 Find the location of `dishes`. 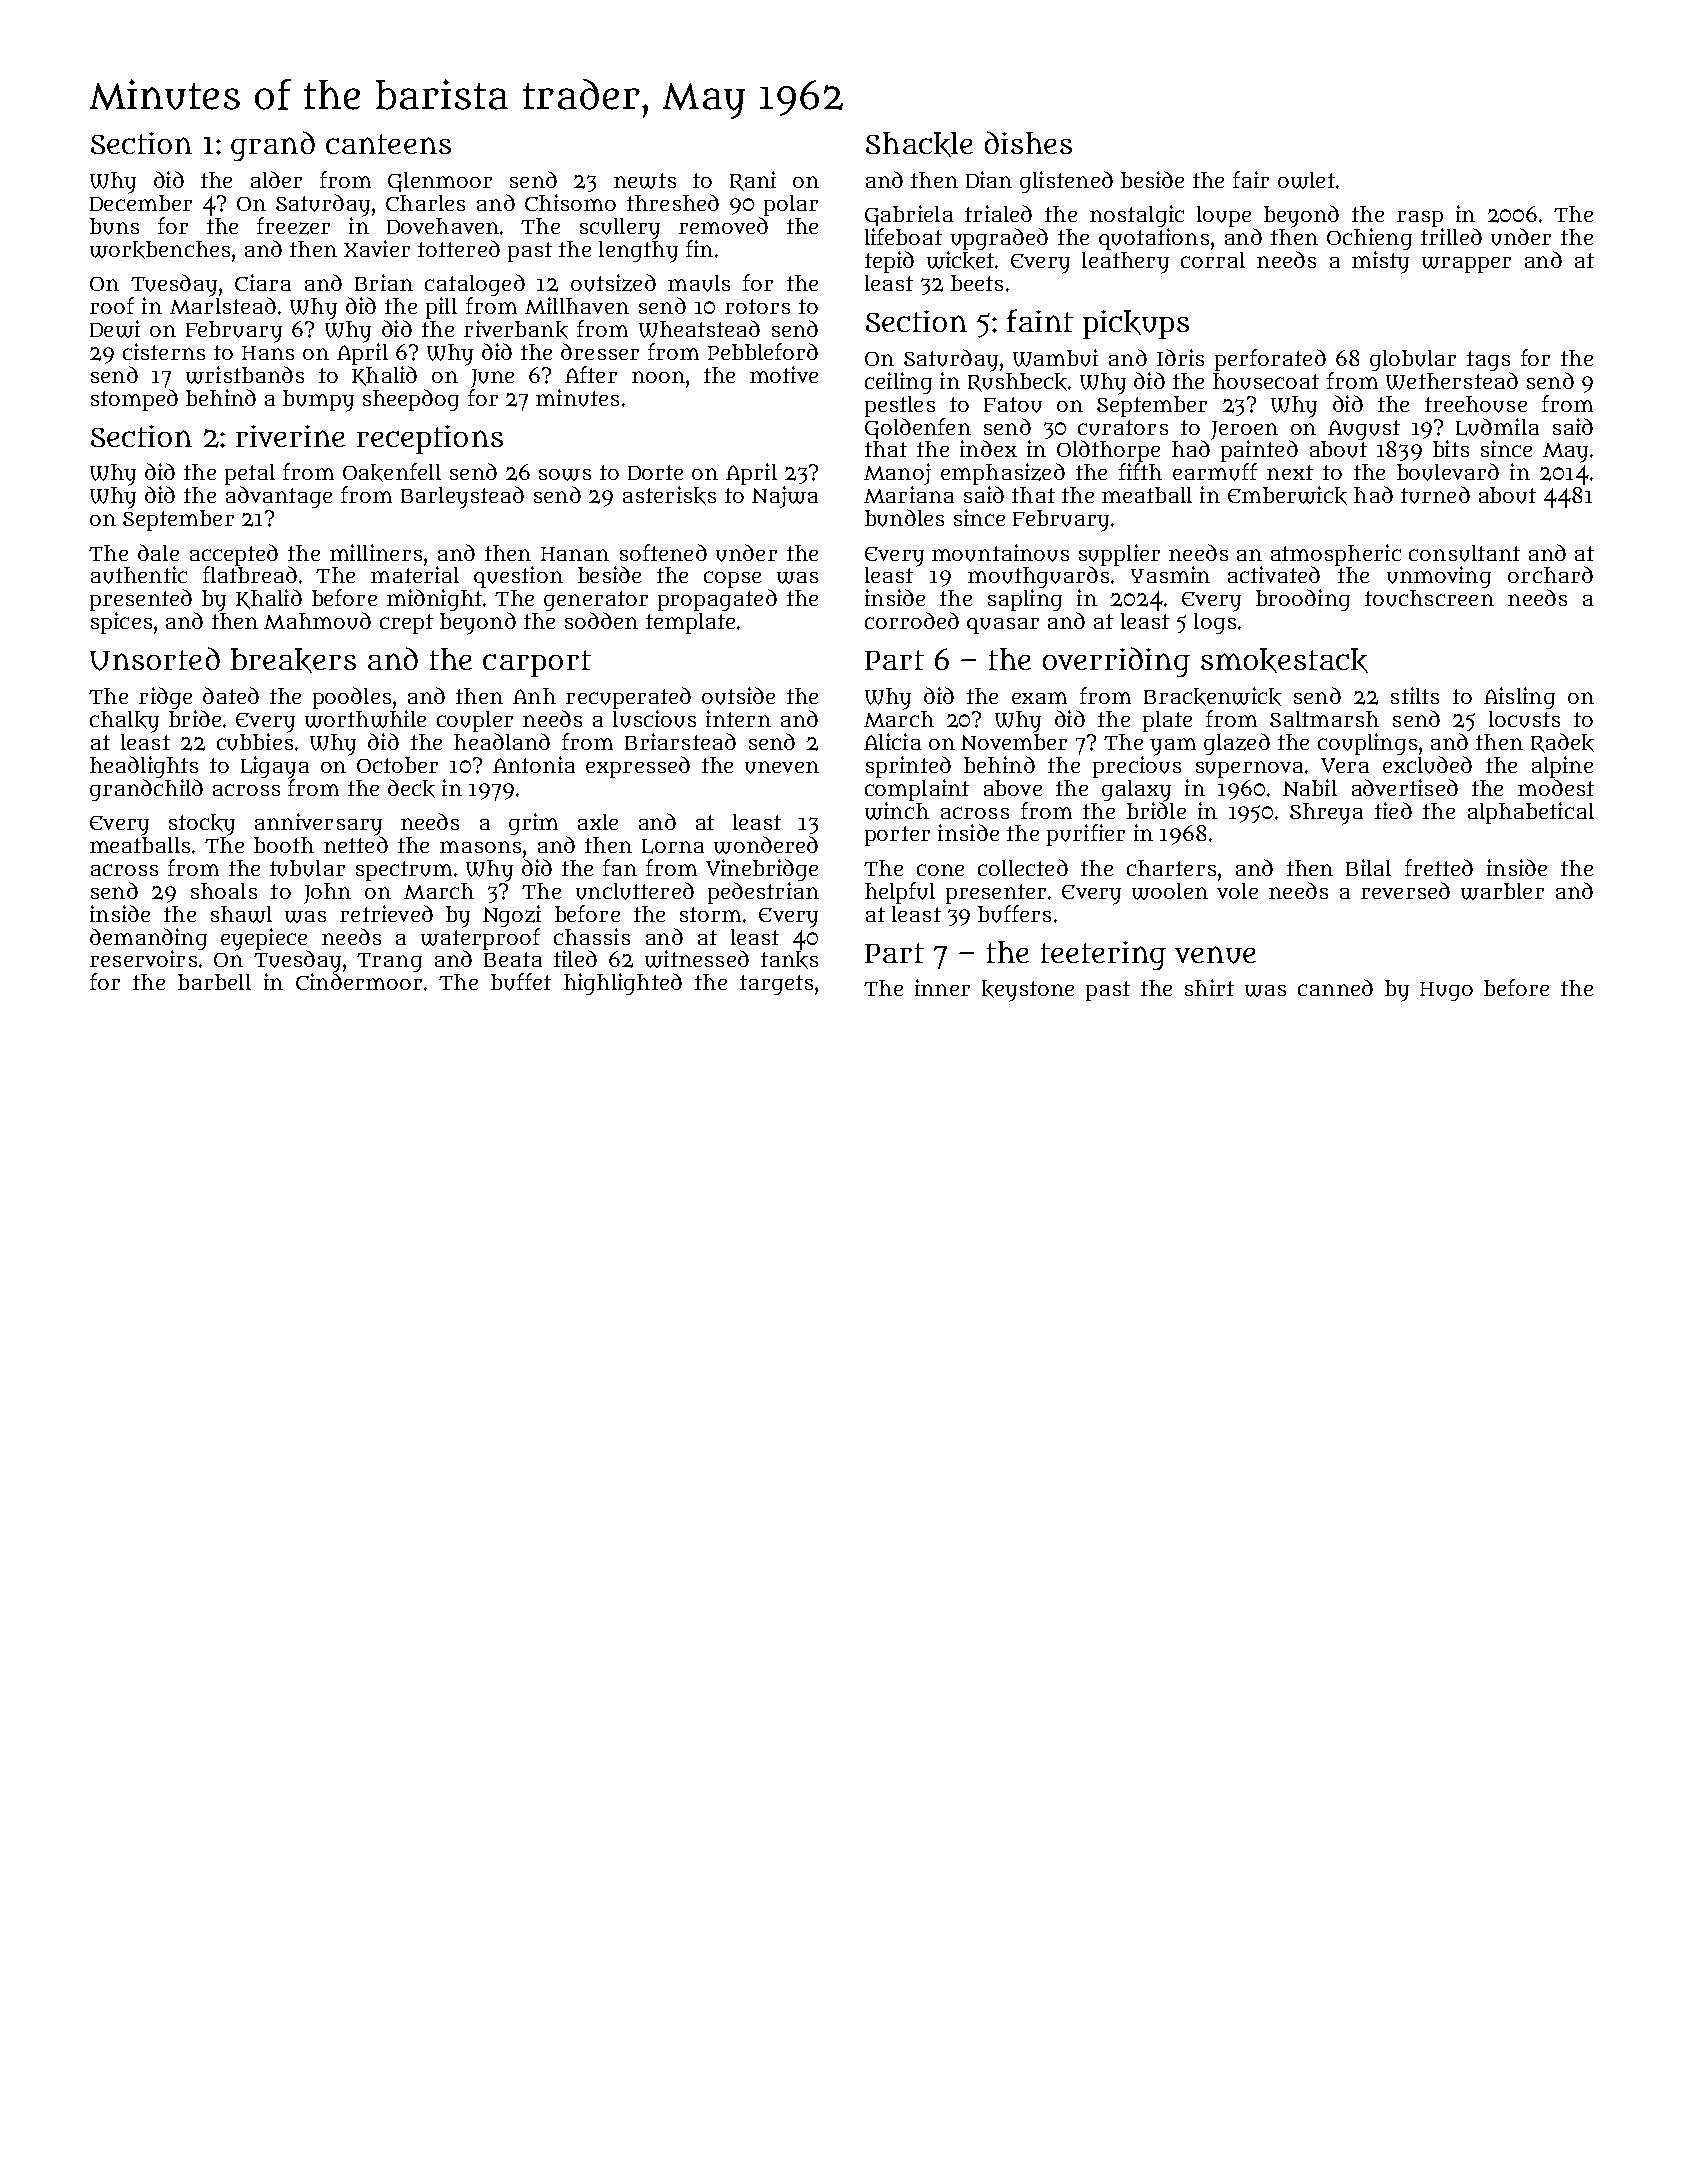

dishes is located at coordinates (1028, 142).
